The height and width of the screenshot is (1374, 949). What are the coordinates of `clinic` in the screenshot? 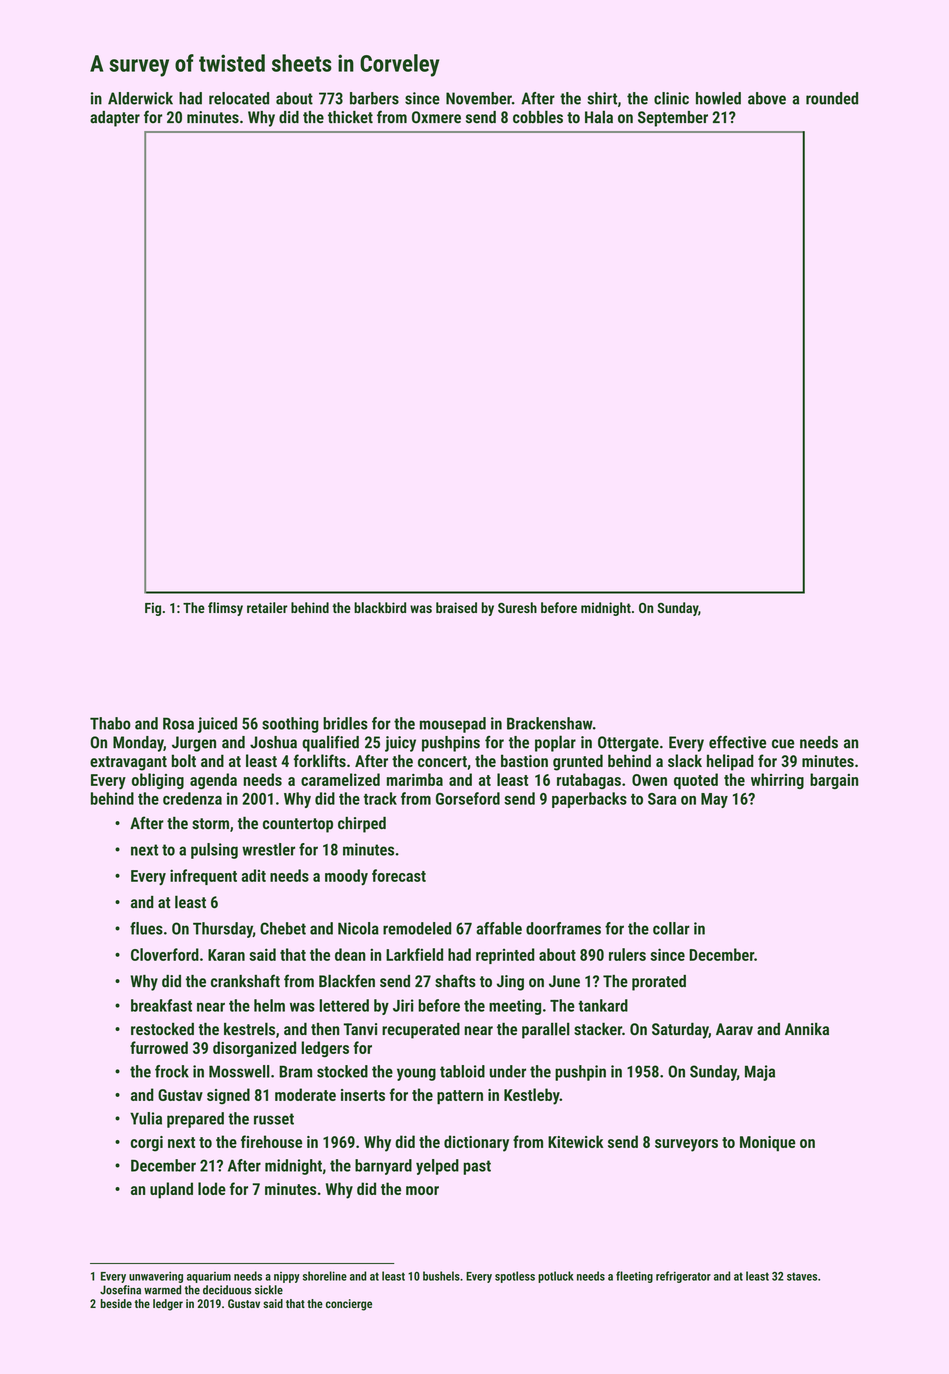 It's located at (671, 98).
